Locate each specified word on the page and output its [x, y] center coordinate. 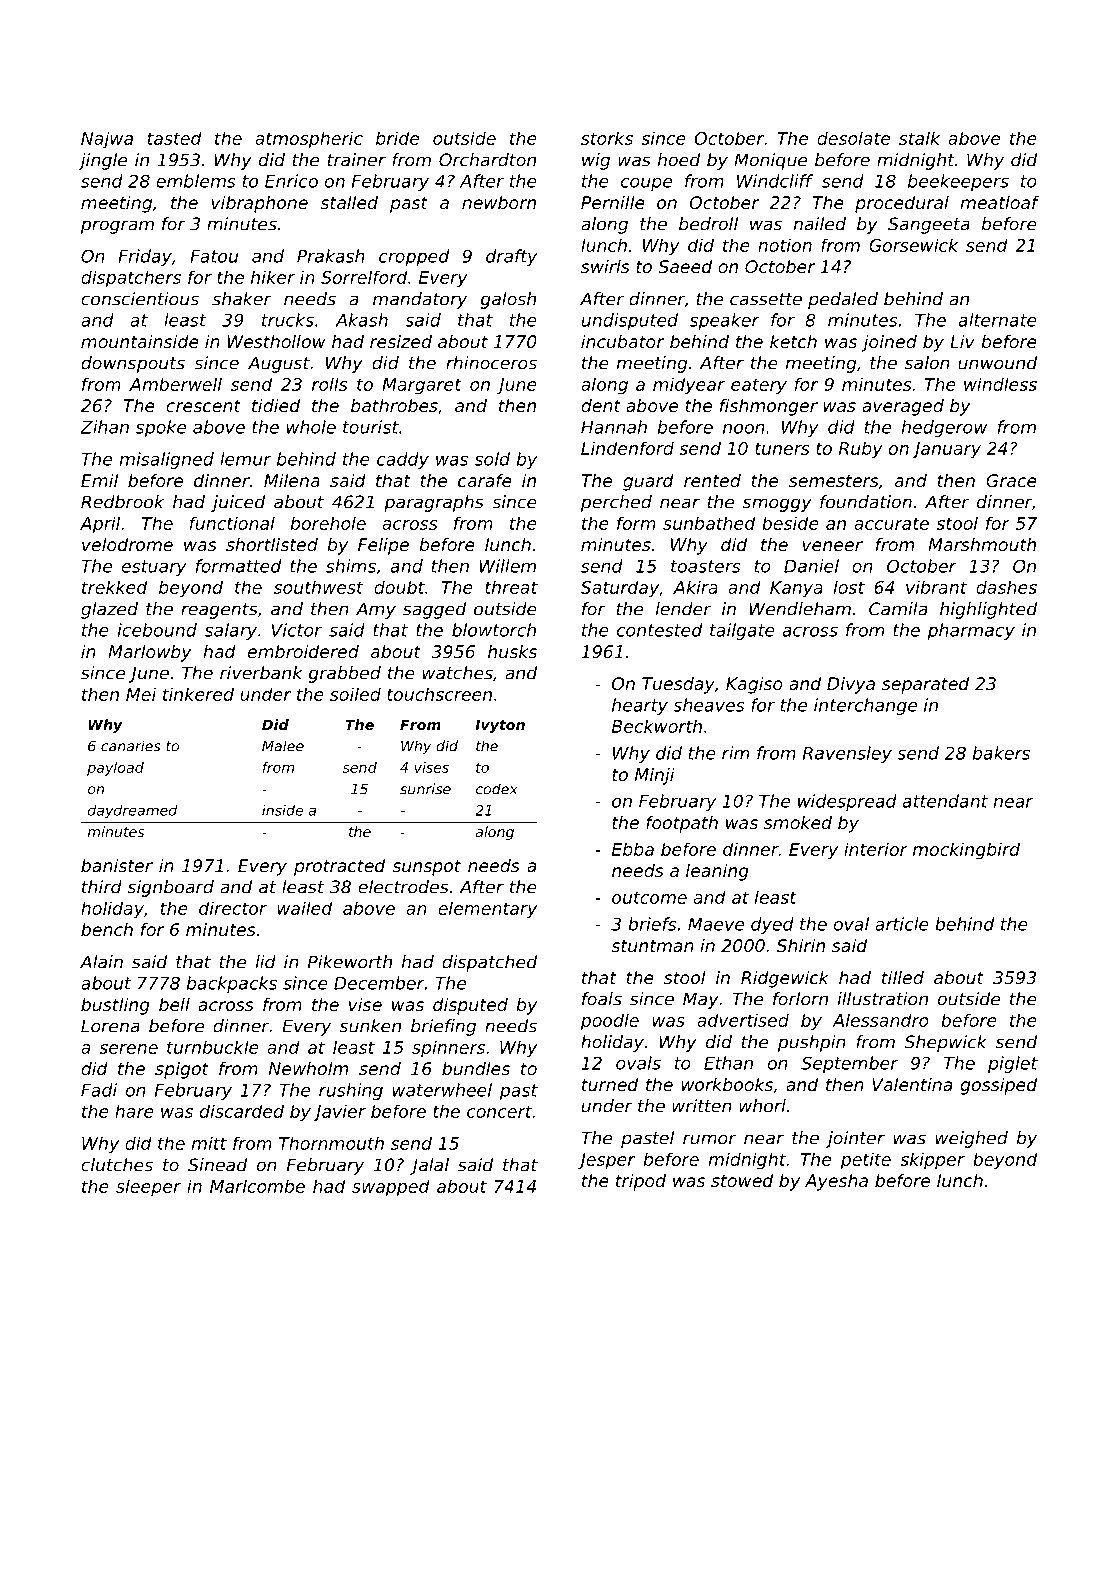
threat [511, 587]
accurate [891, 523]
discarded [242, 1111]
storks [607, 138]
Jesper [606, 1161]
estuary [154, 568]
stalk [919, 138]
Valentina [912, 1084]
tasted [175, 138]
